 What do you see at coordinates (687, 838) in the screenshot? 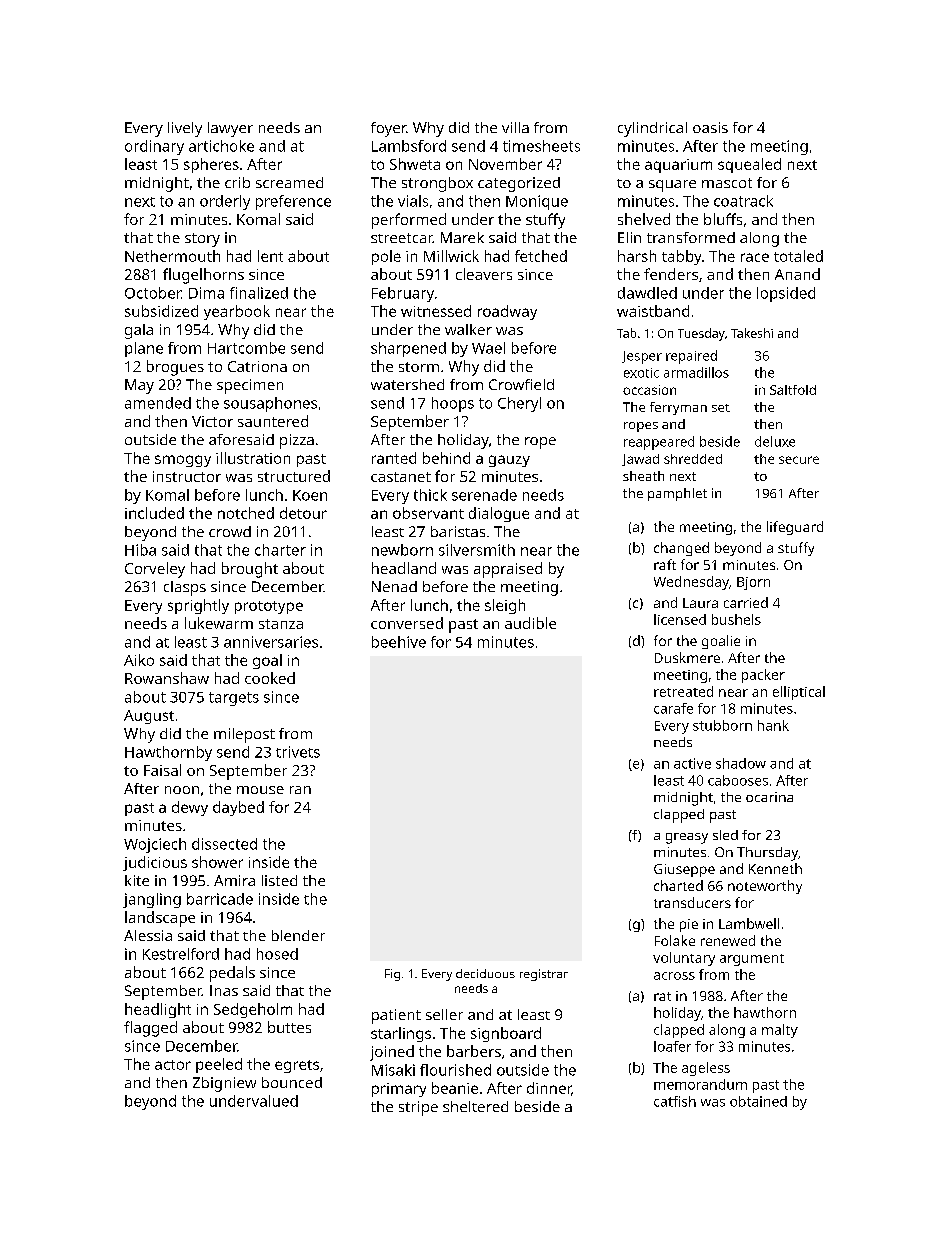
I see `greasy` at bounding box center [687, 838].
